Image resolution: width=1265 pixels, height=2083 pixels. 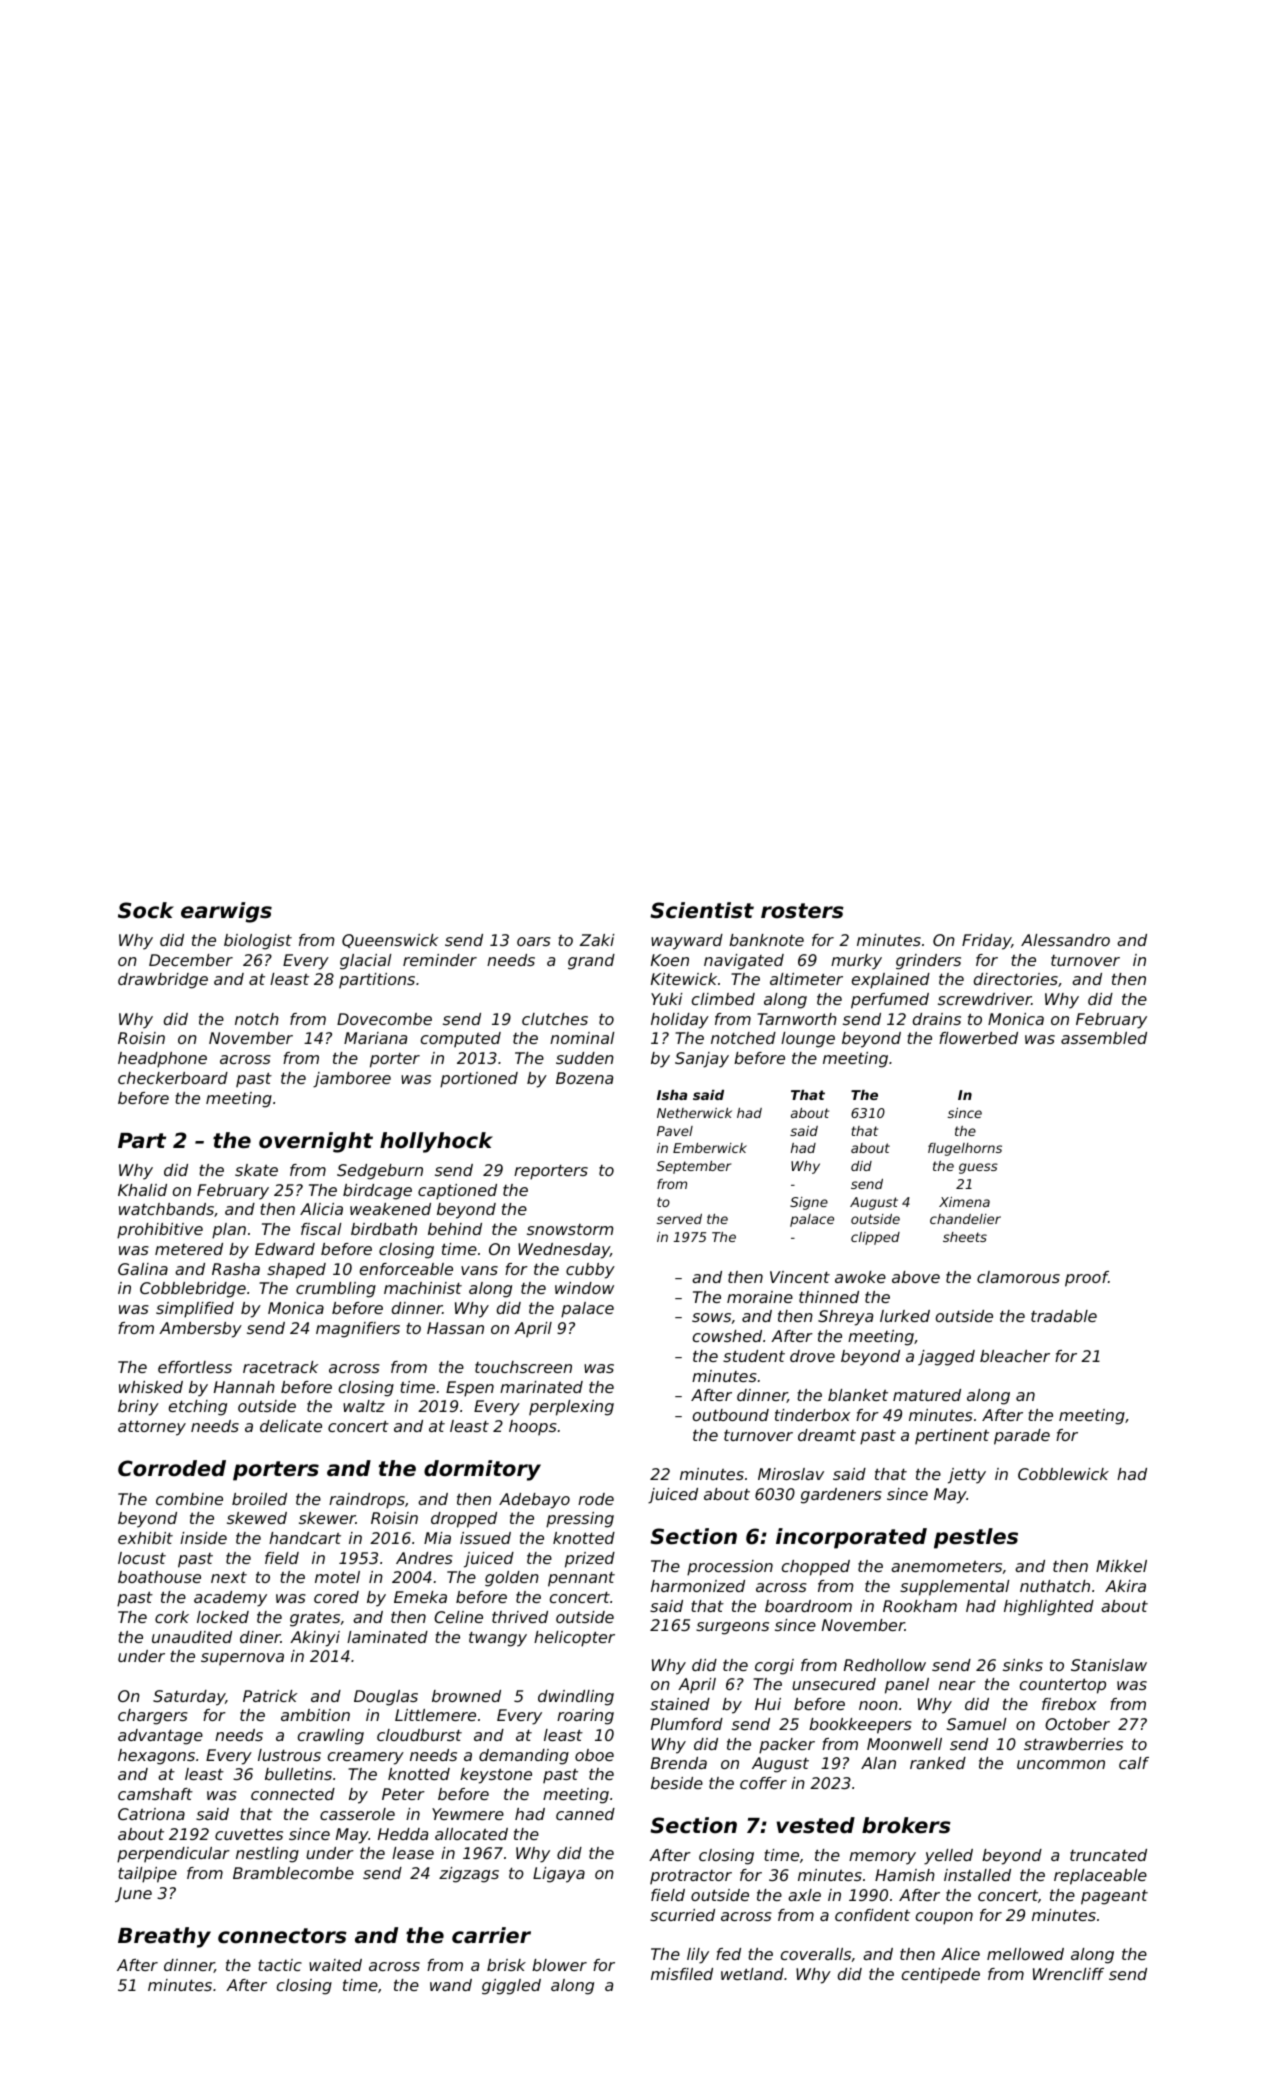 I want to click on broiled, so click(x=259, y=1499).
